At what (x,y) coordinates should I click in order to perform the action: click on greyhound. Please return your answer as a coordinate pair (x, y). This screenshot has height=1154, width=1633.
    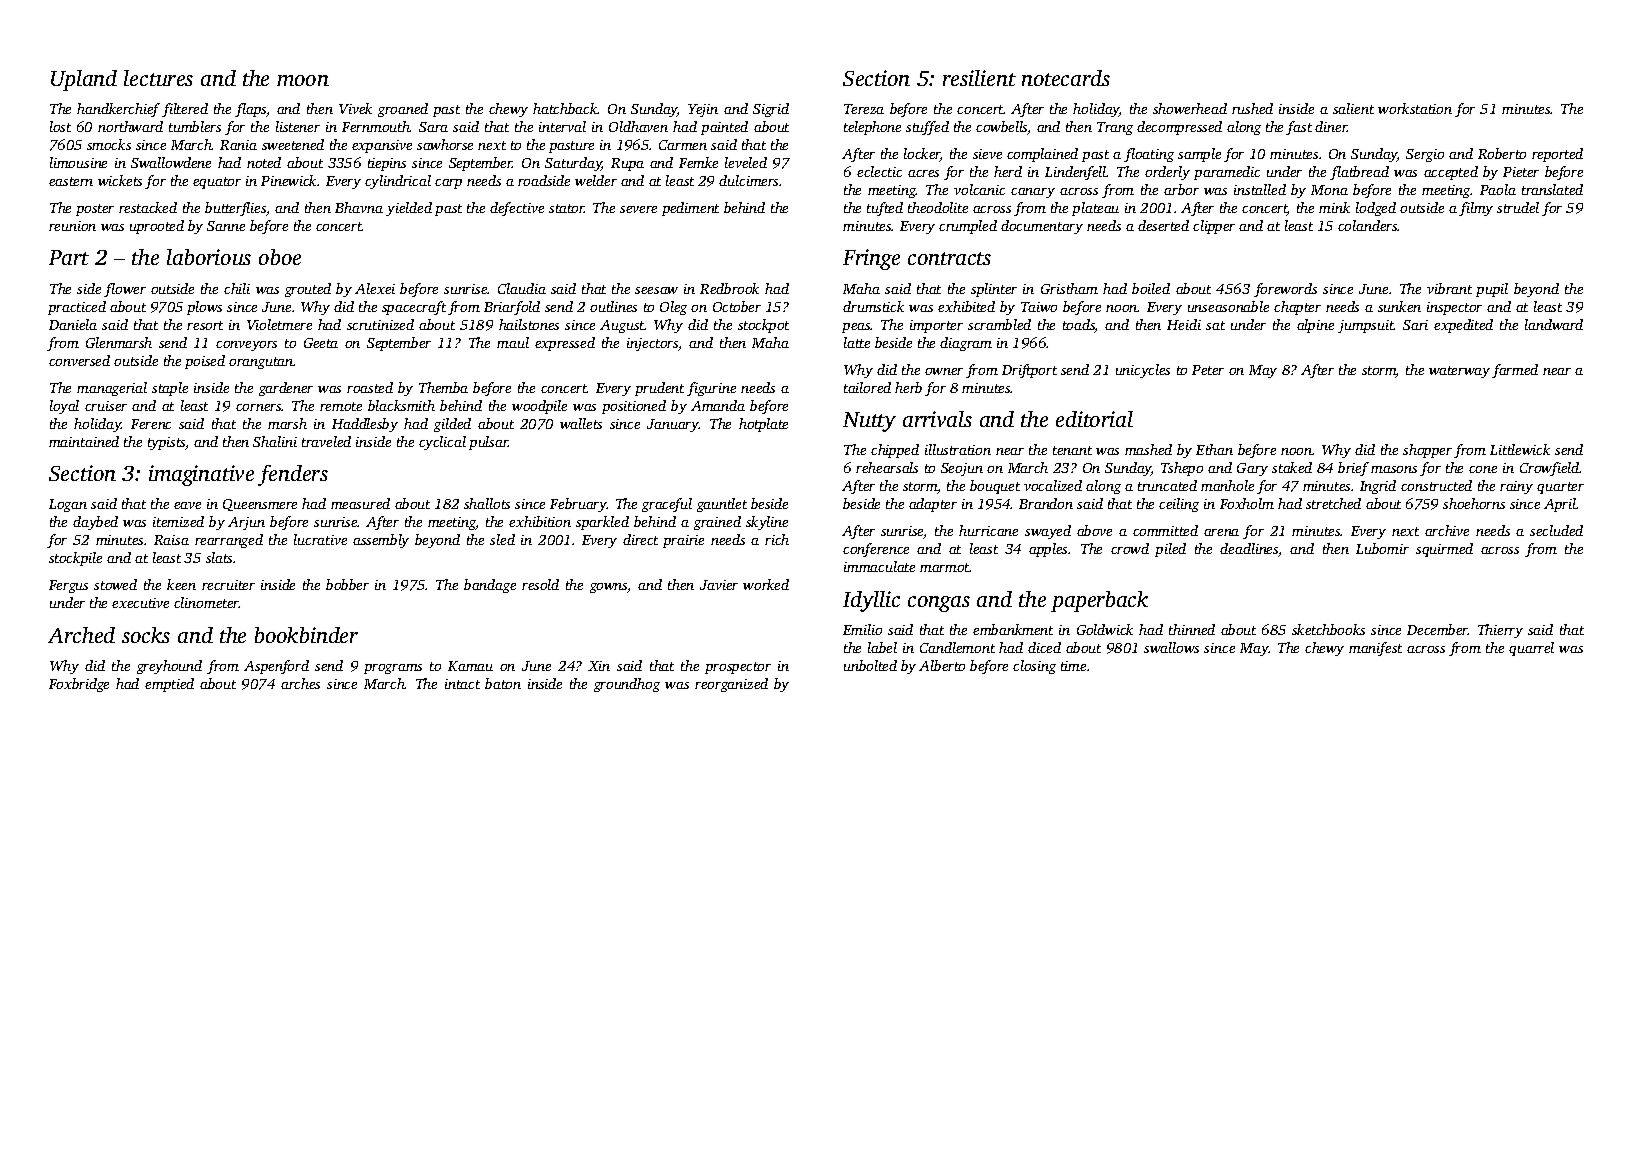
    Looking at the image, I should click on (169, 667).
